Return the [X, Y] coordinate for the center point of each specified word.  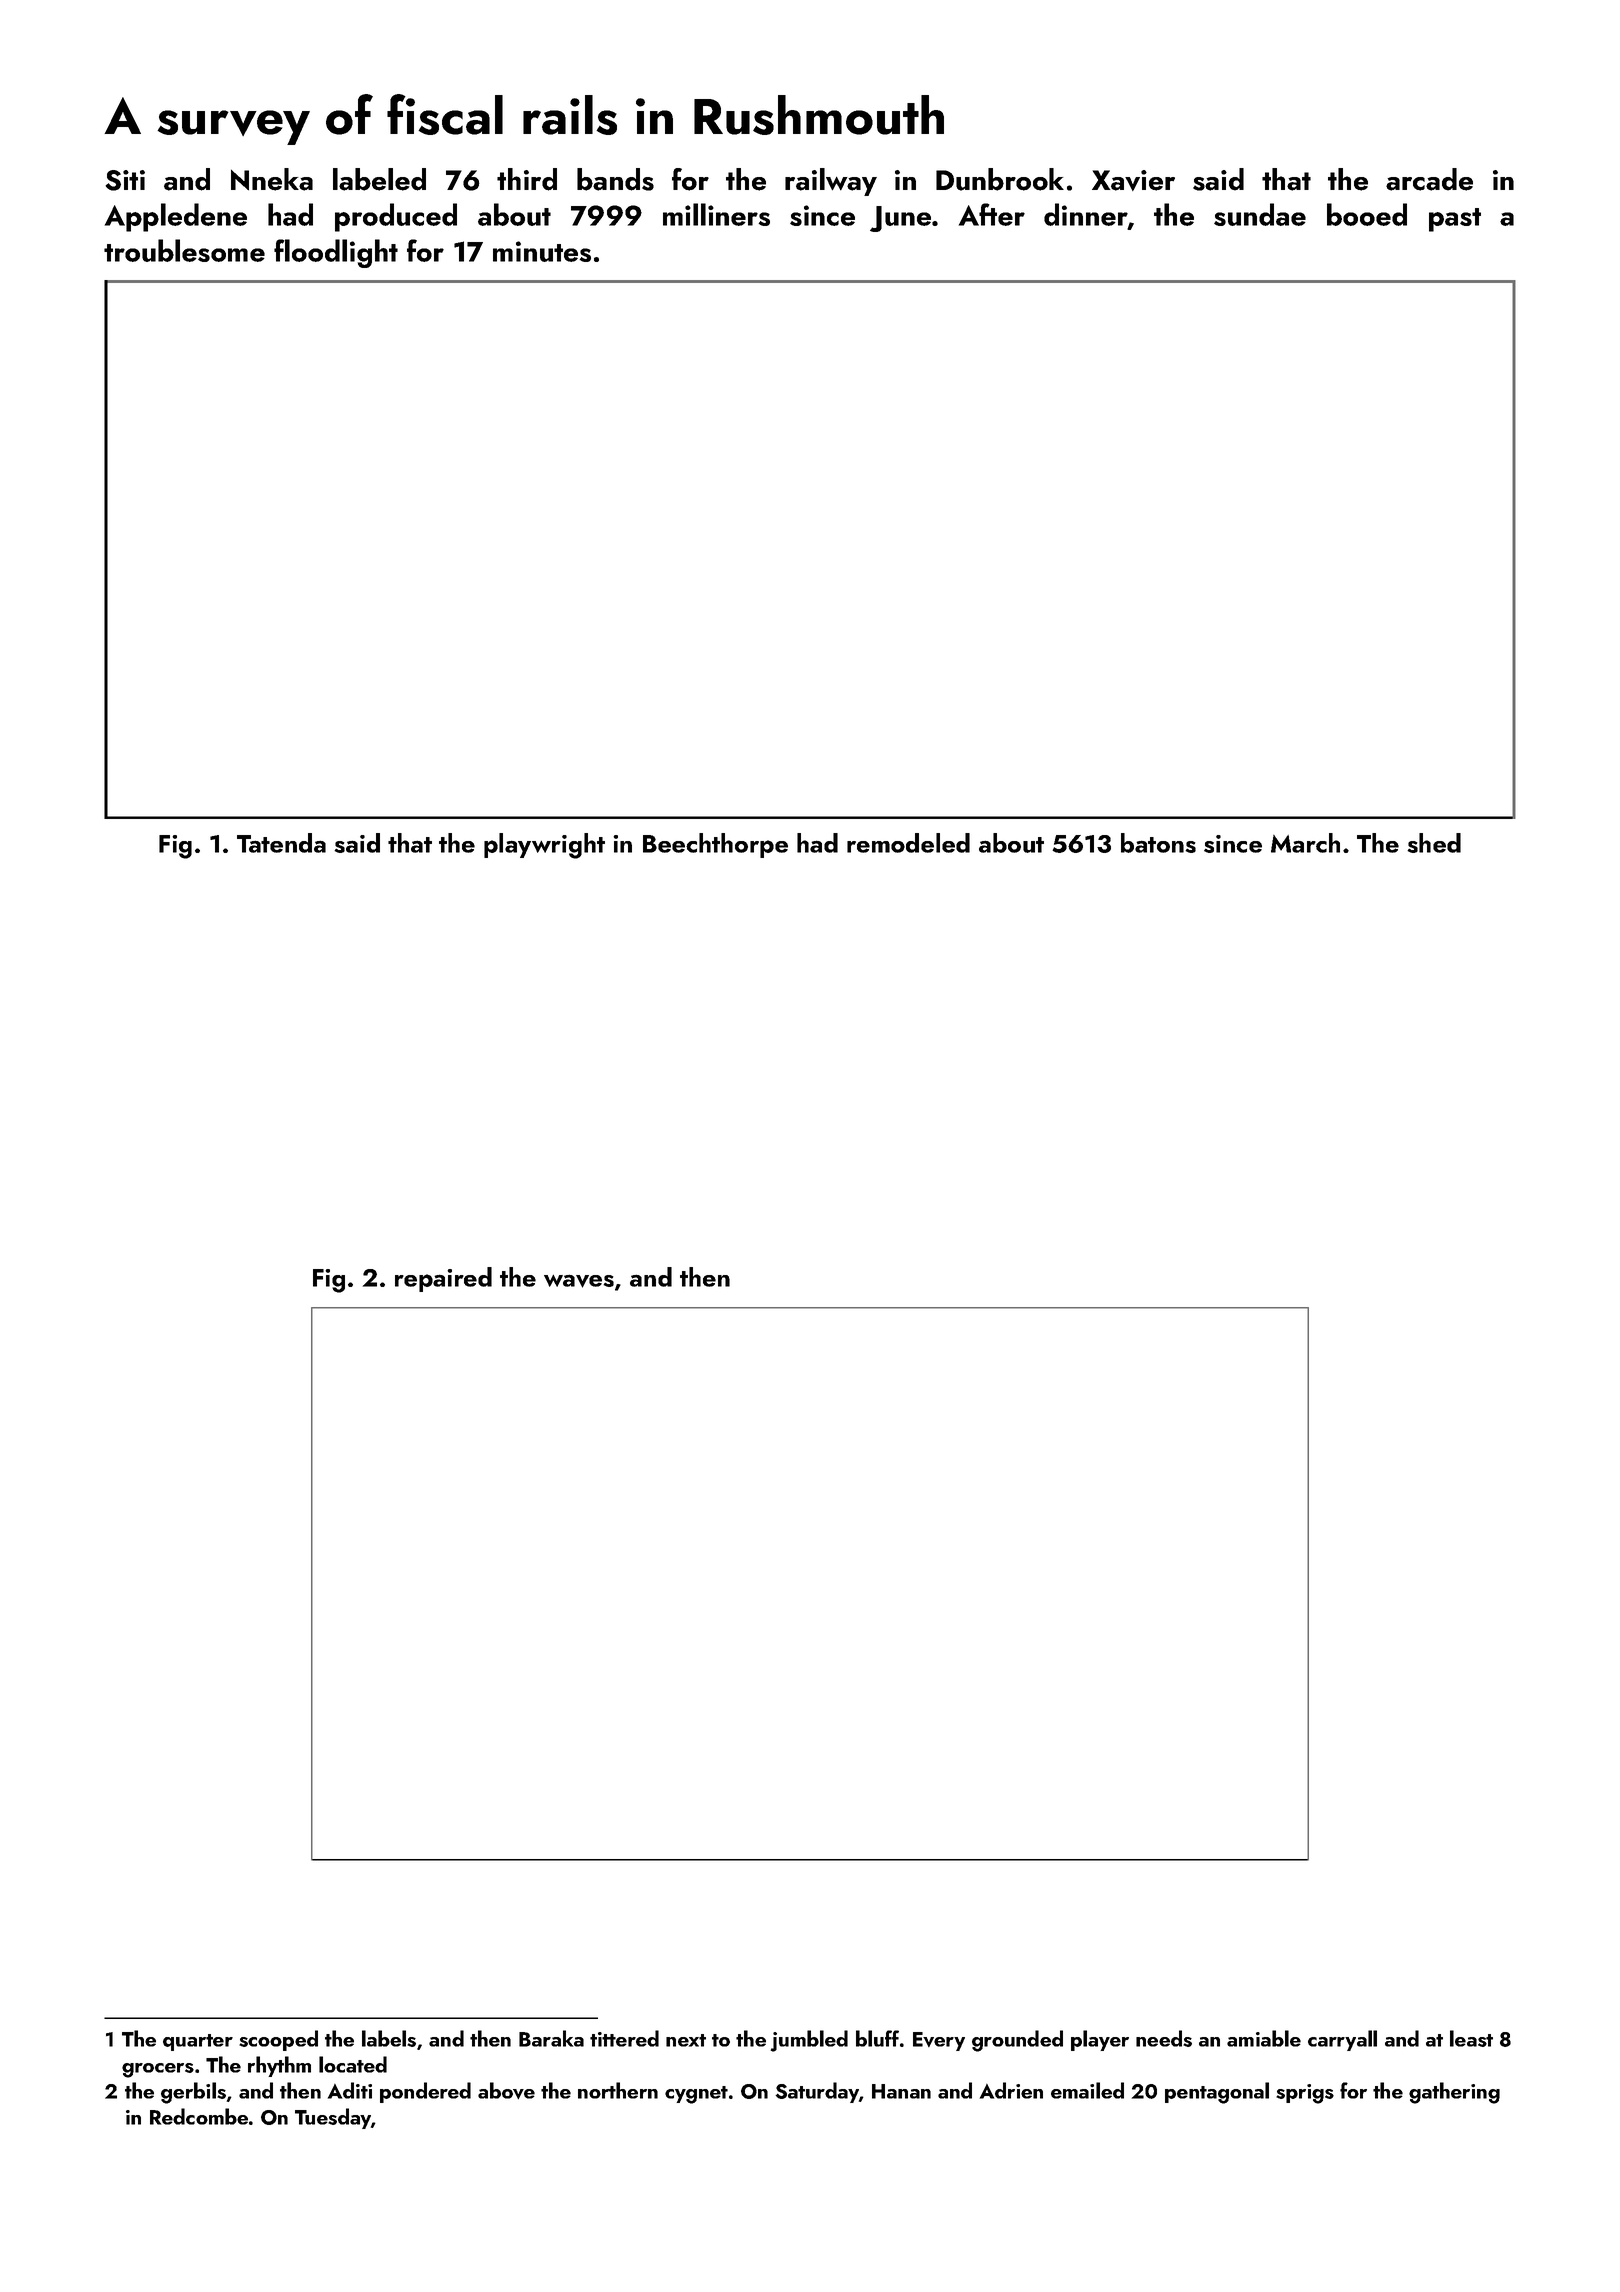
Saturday [817, 2092]
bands [615, 179]
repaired [443, 1279]
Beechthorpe [715, 845]
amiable [1264, 2038]
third [527, 179]
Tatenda [281, 843]
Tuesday [333, 2118]
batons [1158, 843]
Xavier [1133, 180]
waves [579, 1281]
